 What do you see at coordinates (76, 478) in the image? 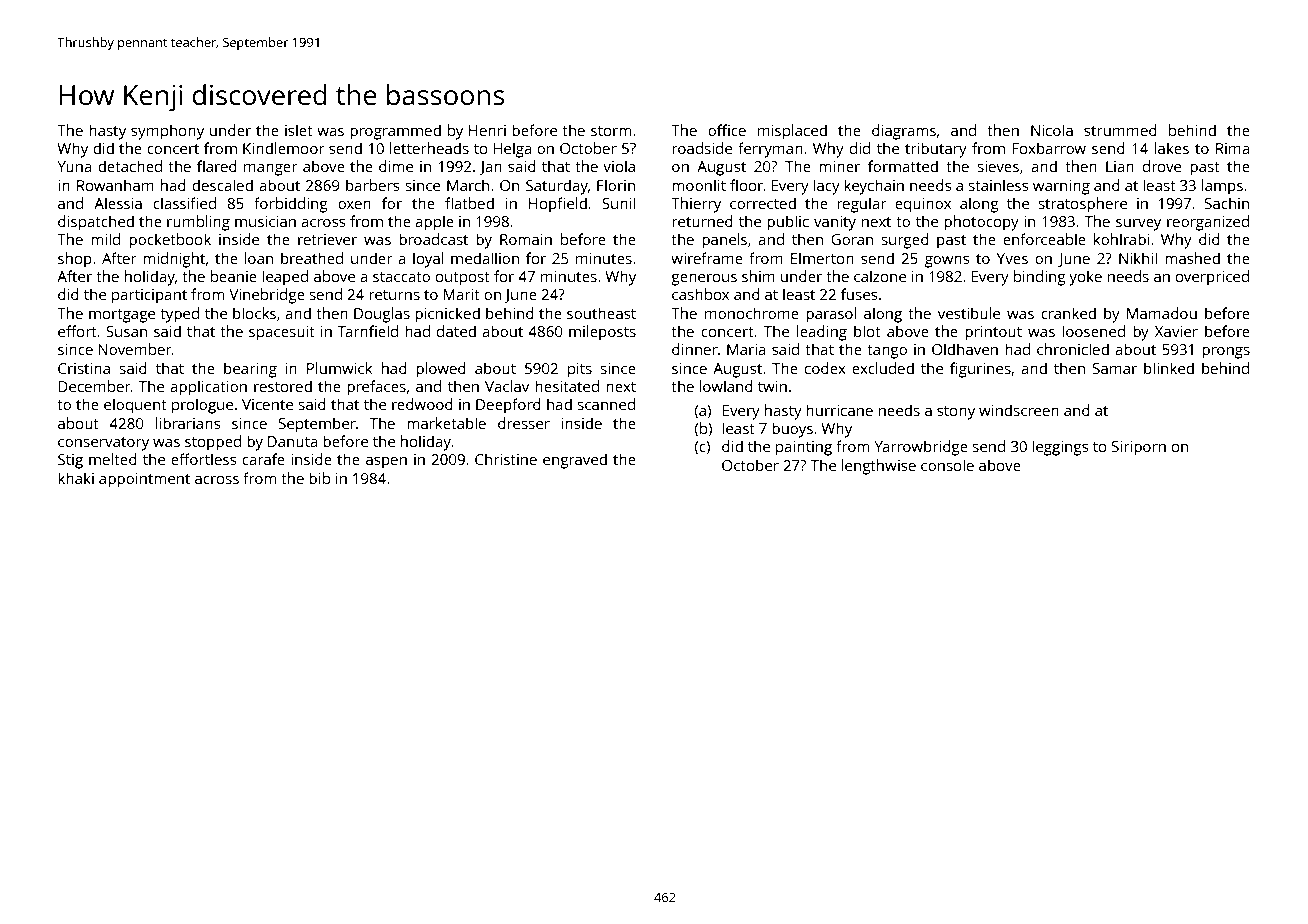
I see `khaki` at bounding box center [76, 478].
